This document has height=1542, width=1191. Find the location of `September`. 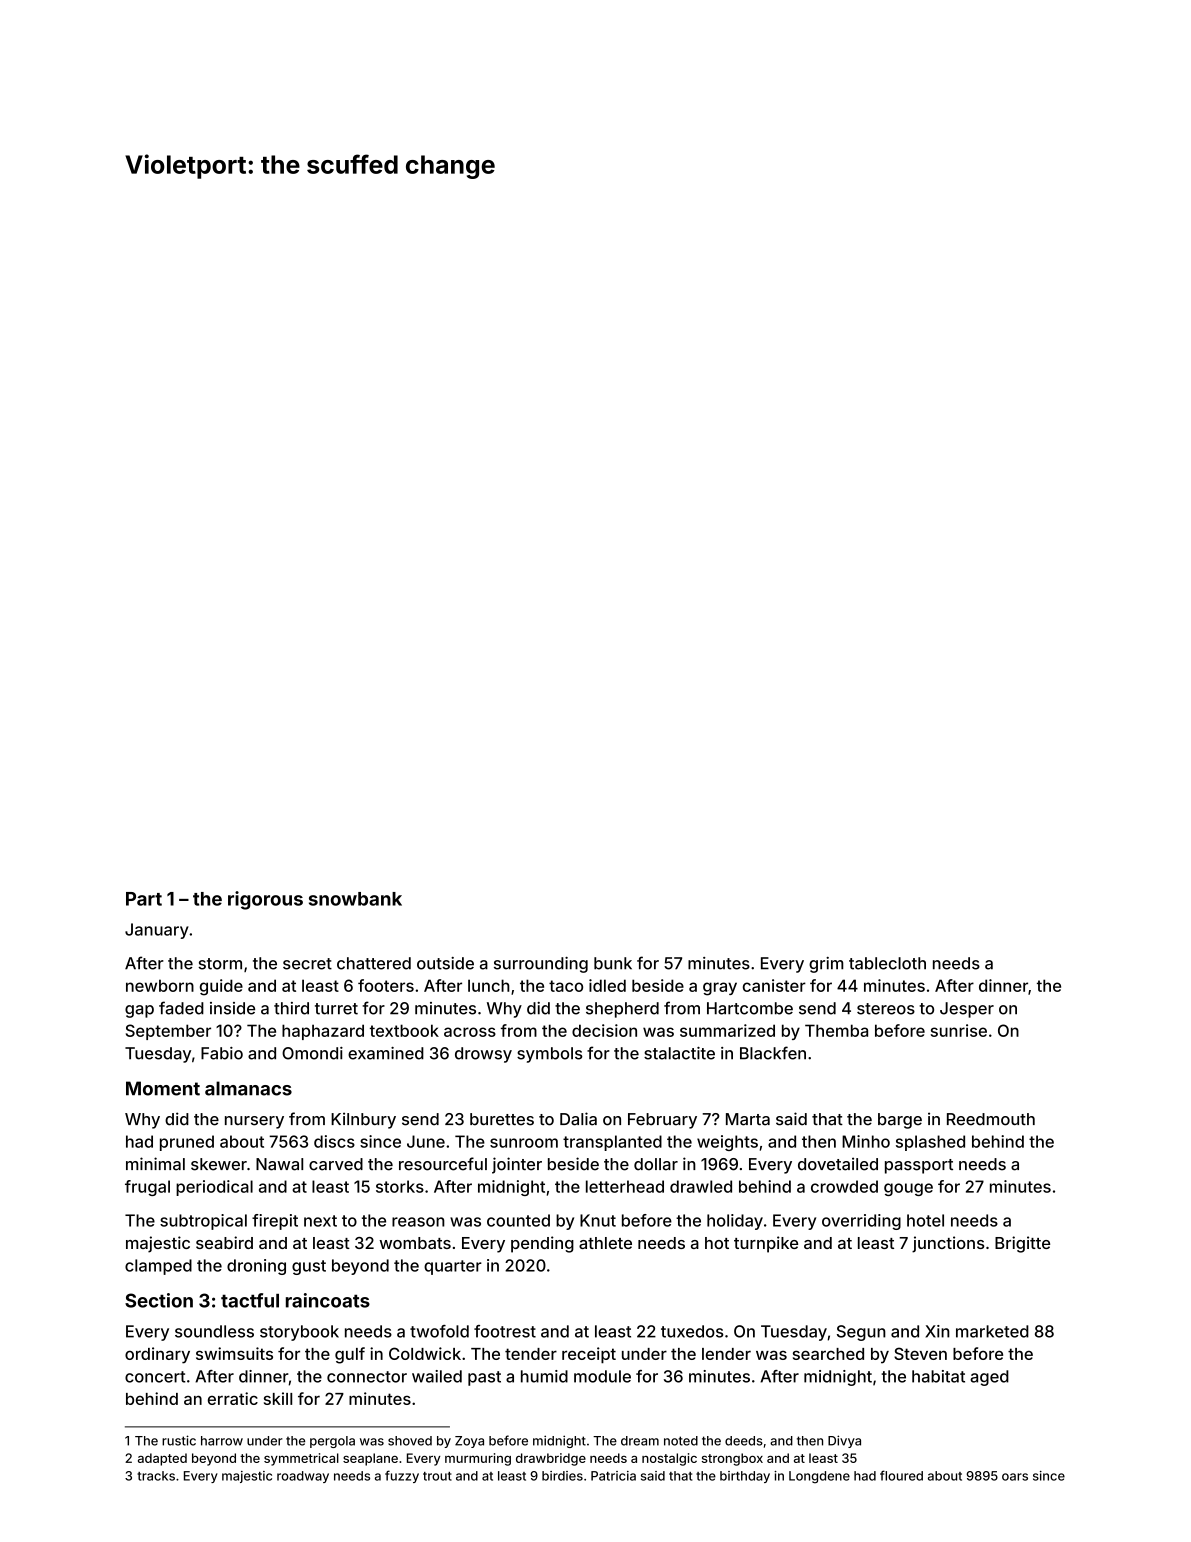

September is located at coordinates (168, 1032).
